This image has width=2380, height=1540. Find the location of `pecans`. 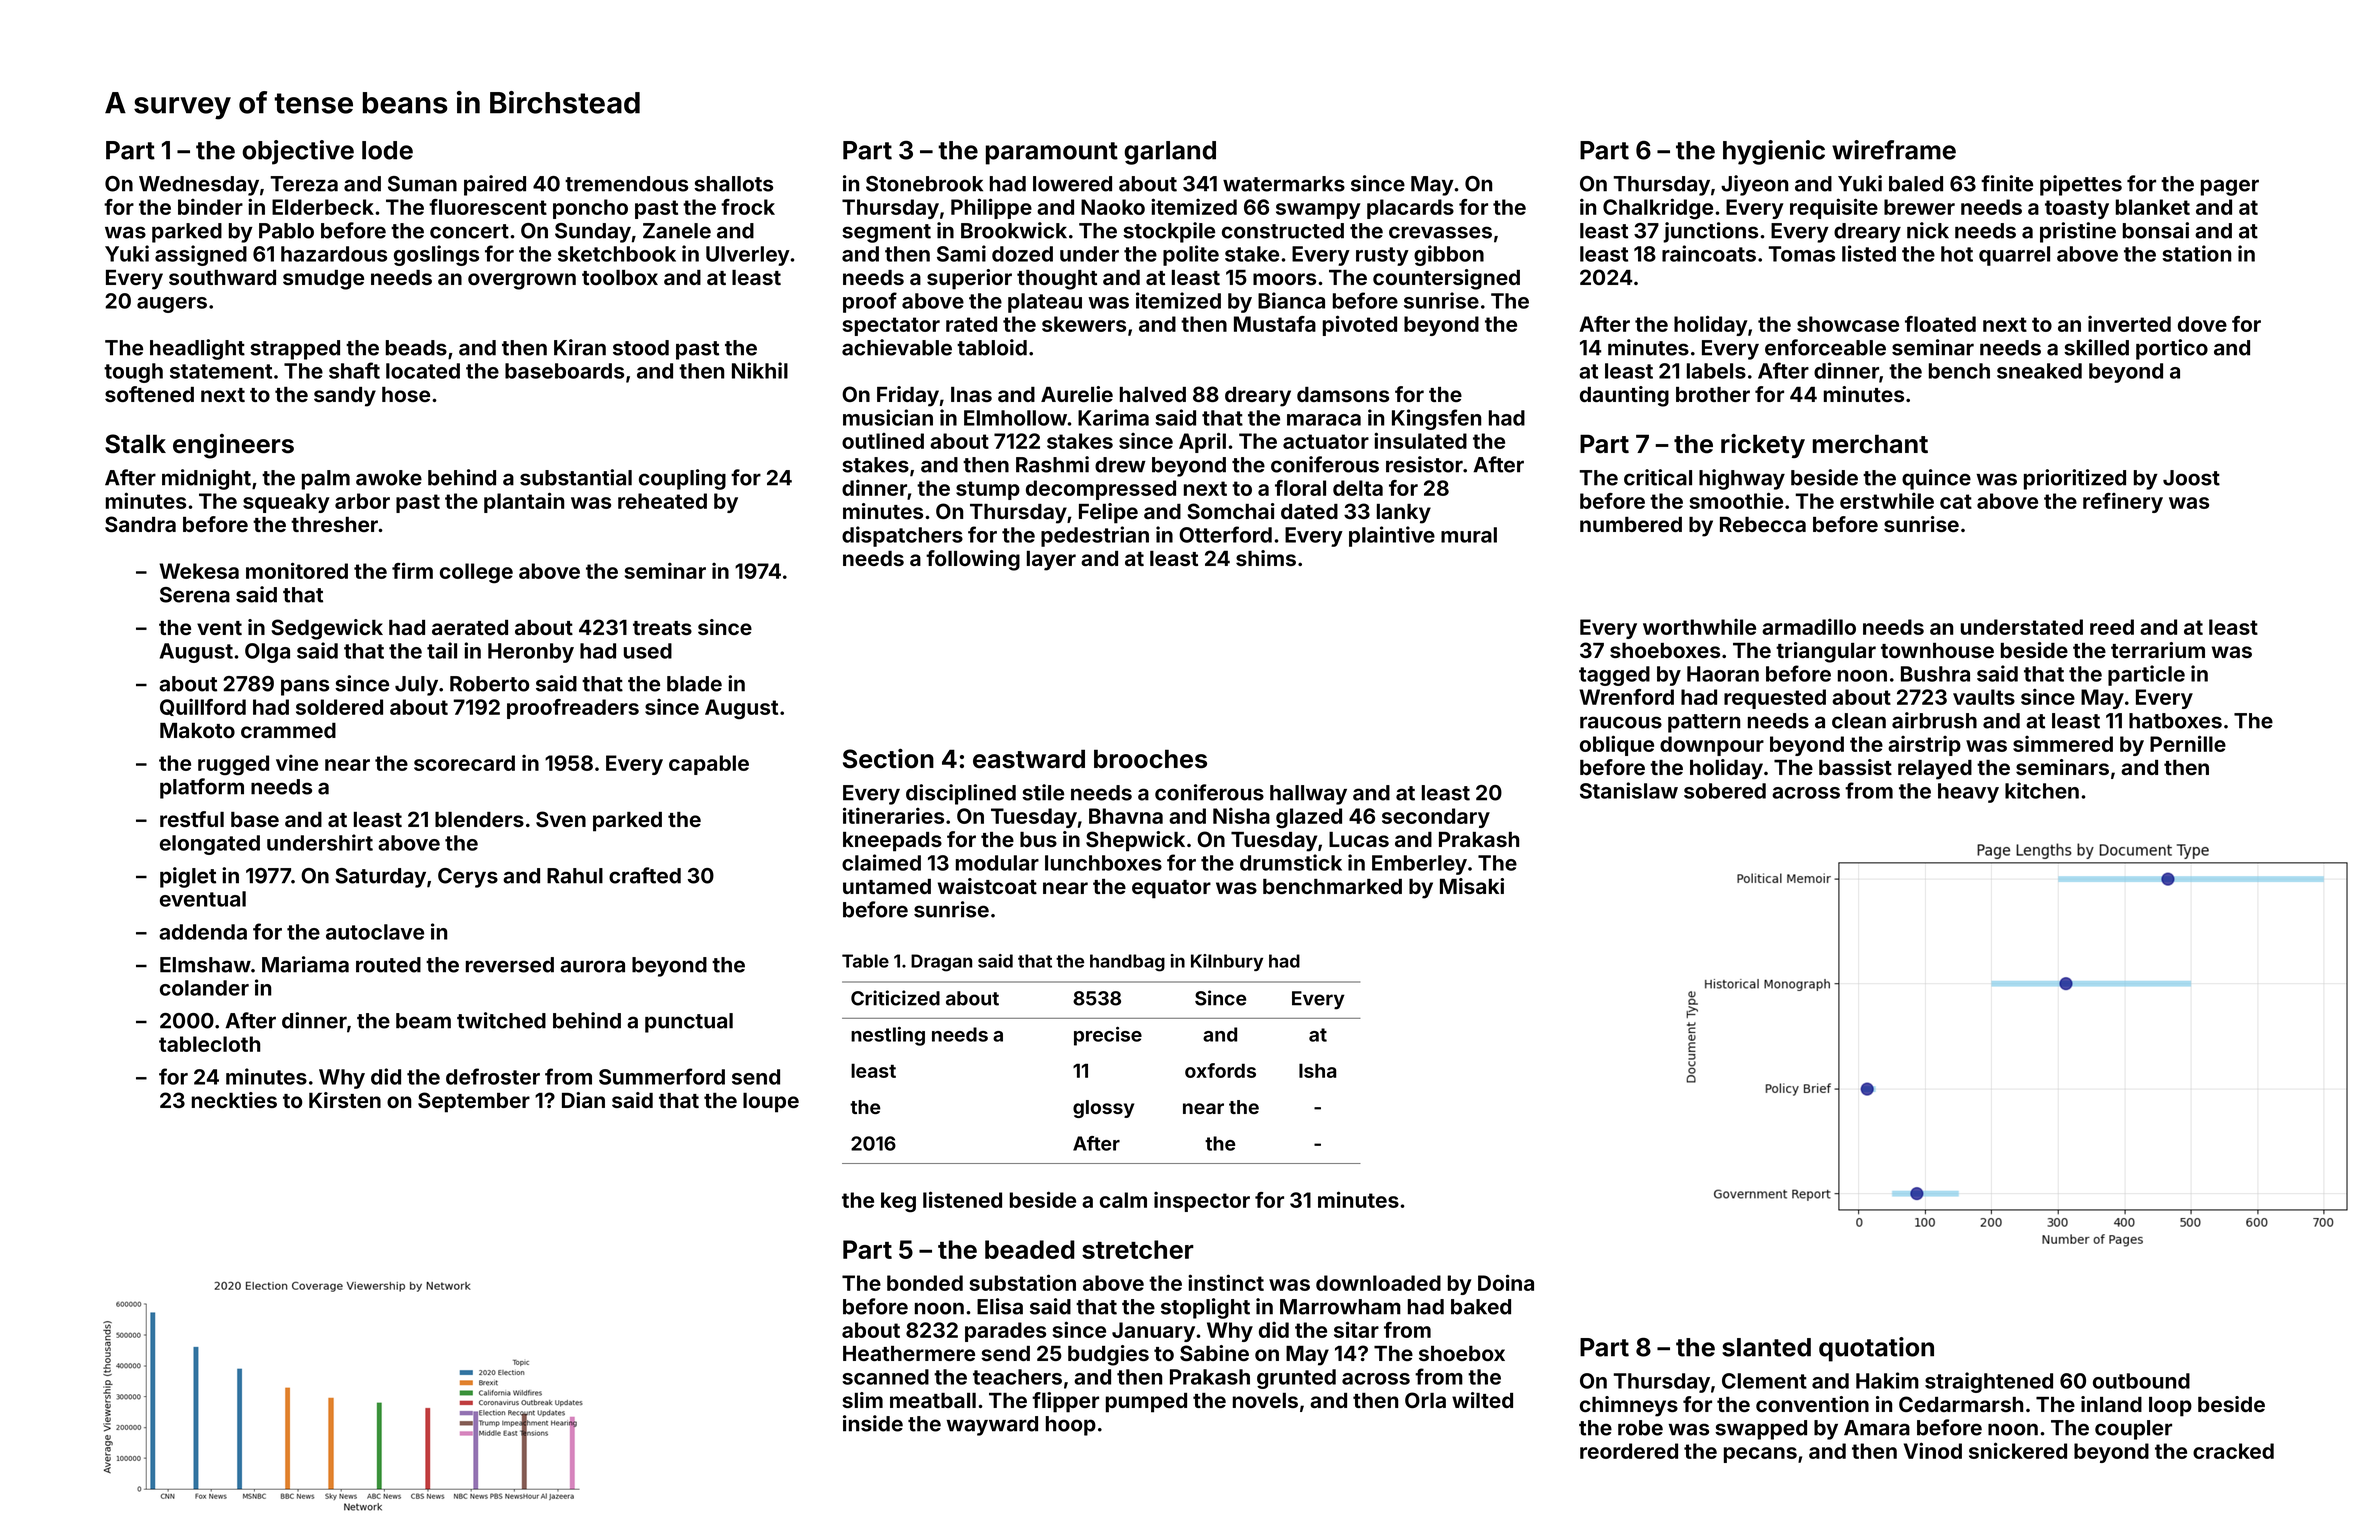

pecans is located at coordinates (1760, 1455).
